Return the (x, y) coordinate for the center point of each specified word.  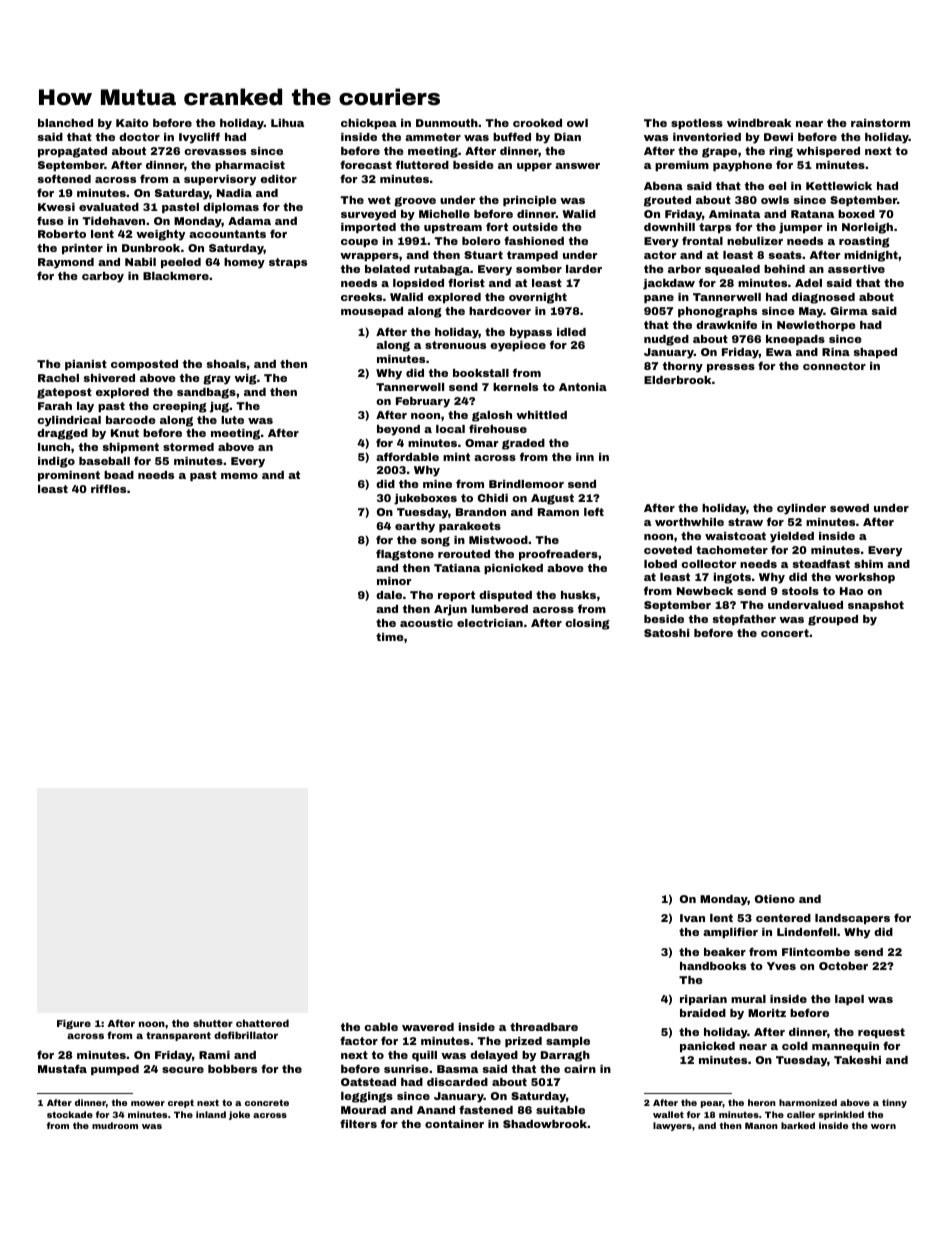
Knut (125, 433)
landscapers (852, 919)
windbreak (759, 123)
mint (456, 457)
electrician (490, 623)
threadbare (544, 1027)
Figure (74, 1024)
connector (834, 366)
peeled (181, 263)
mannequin (845, 1047)
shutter (213, 1023)
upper (534, 167)
